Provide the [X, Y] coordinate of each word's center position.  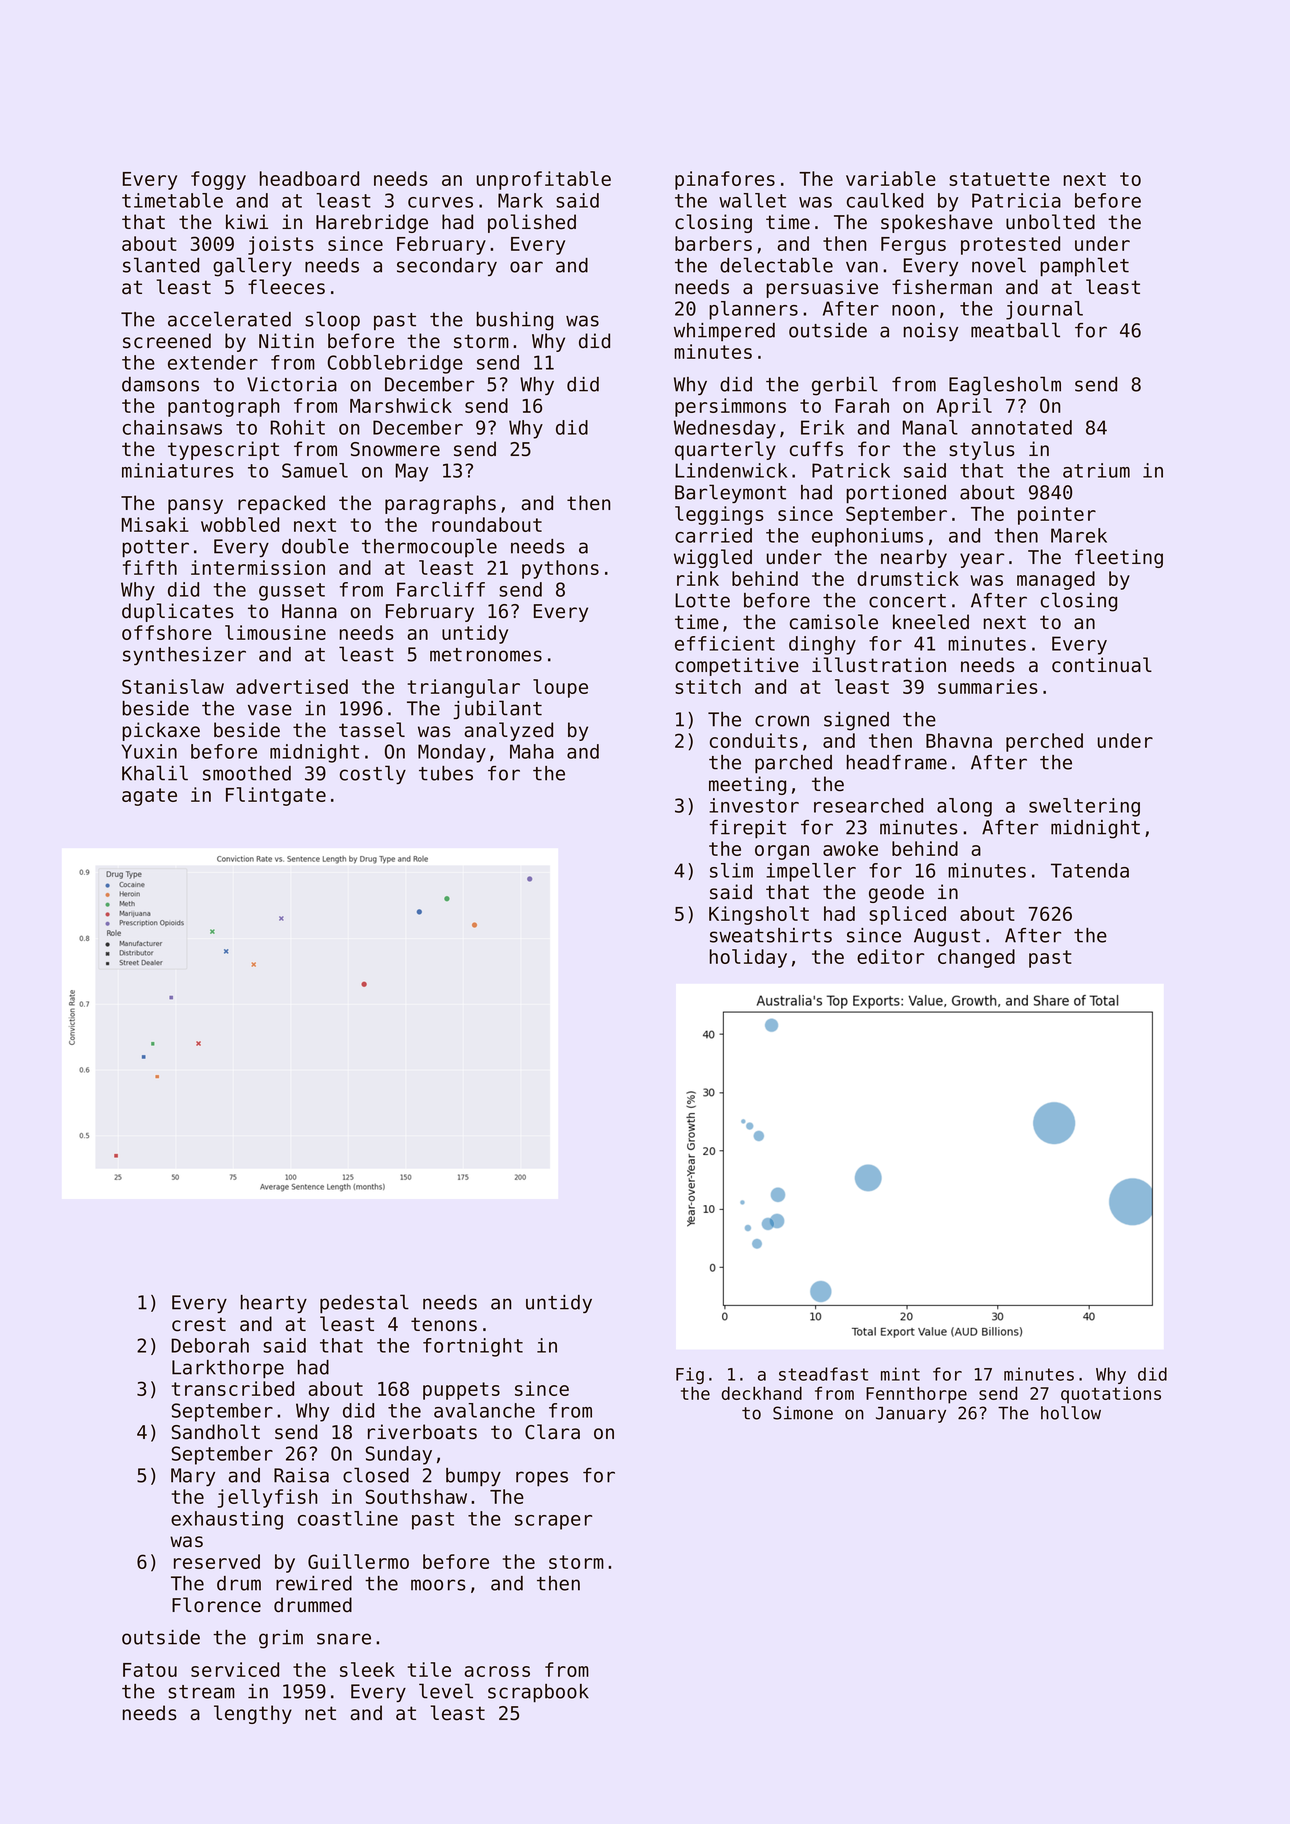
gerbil [845, 386]
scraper [553, 1522]
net [320, 1713]
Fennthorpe [916, 1395]
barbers [713, 243]
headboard [309, 178]
